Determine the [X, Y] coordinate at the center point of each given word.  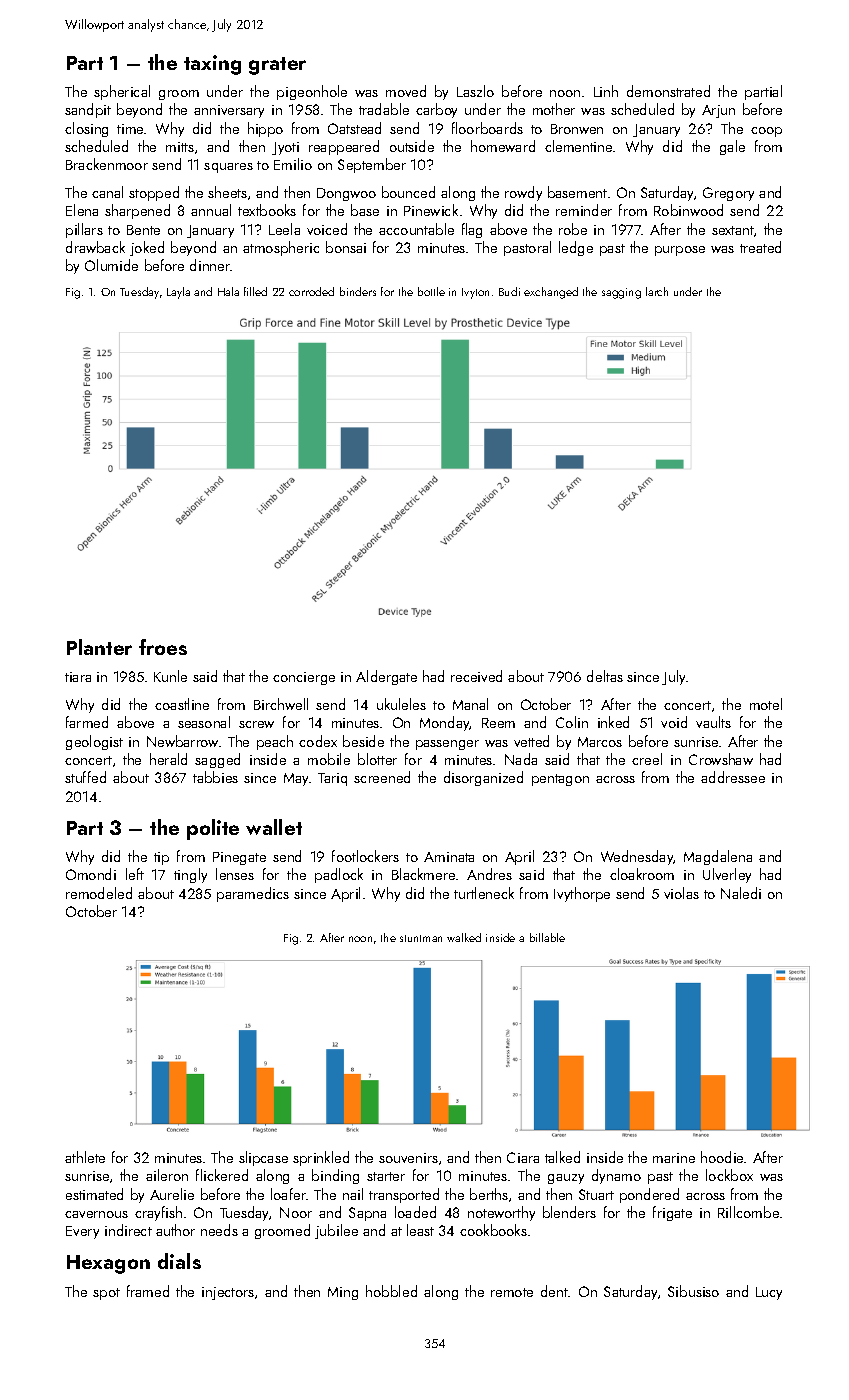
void [674, 722]
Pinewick [431, 210]
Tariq [332, 779]
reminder [584, 210]
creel [647, 759]
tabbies [215, 777]
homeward [503, 146]
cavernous [96, 1214]
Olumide [111, 265]
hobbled [391, 1291]
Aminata [449, 857]
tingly [190, 875]
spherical [122, 92]
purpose [680, 251]
